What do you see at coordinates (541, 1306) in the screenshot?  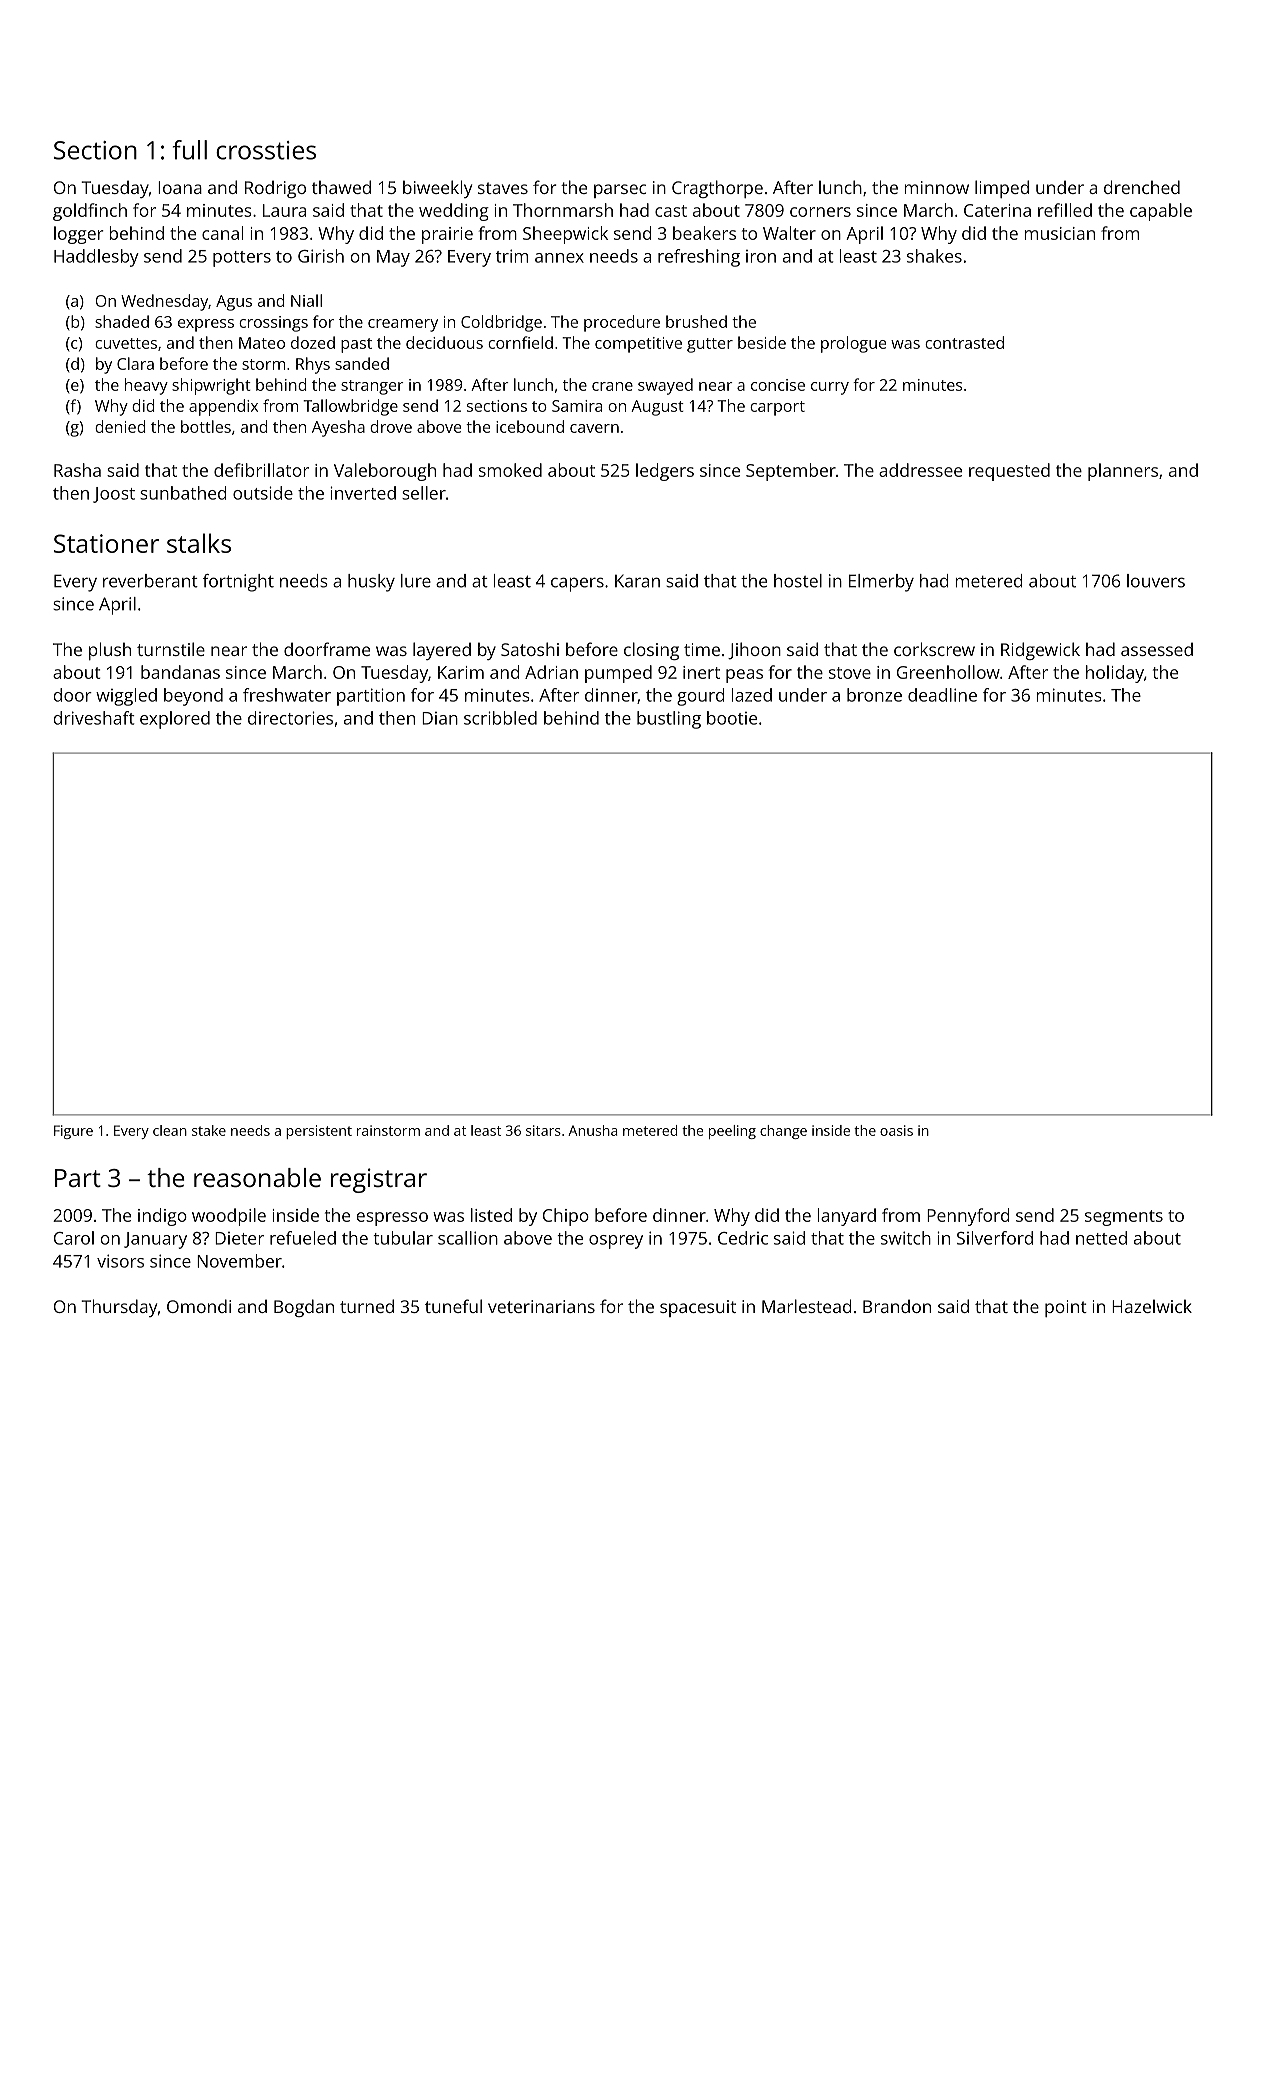 I see `veterinarians` at bounding box center [541, 1306].
